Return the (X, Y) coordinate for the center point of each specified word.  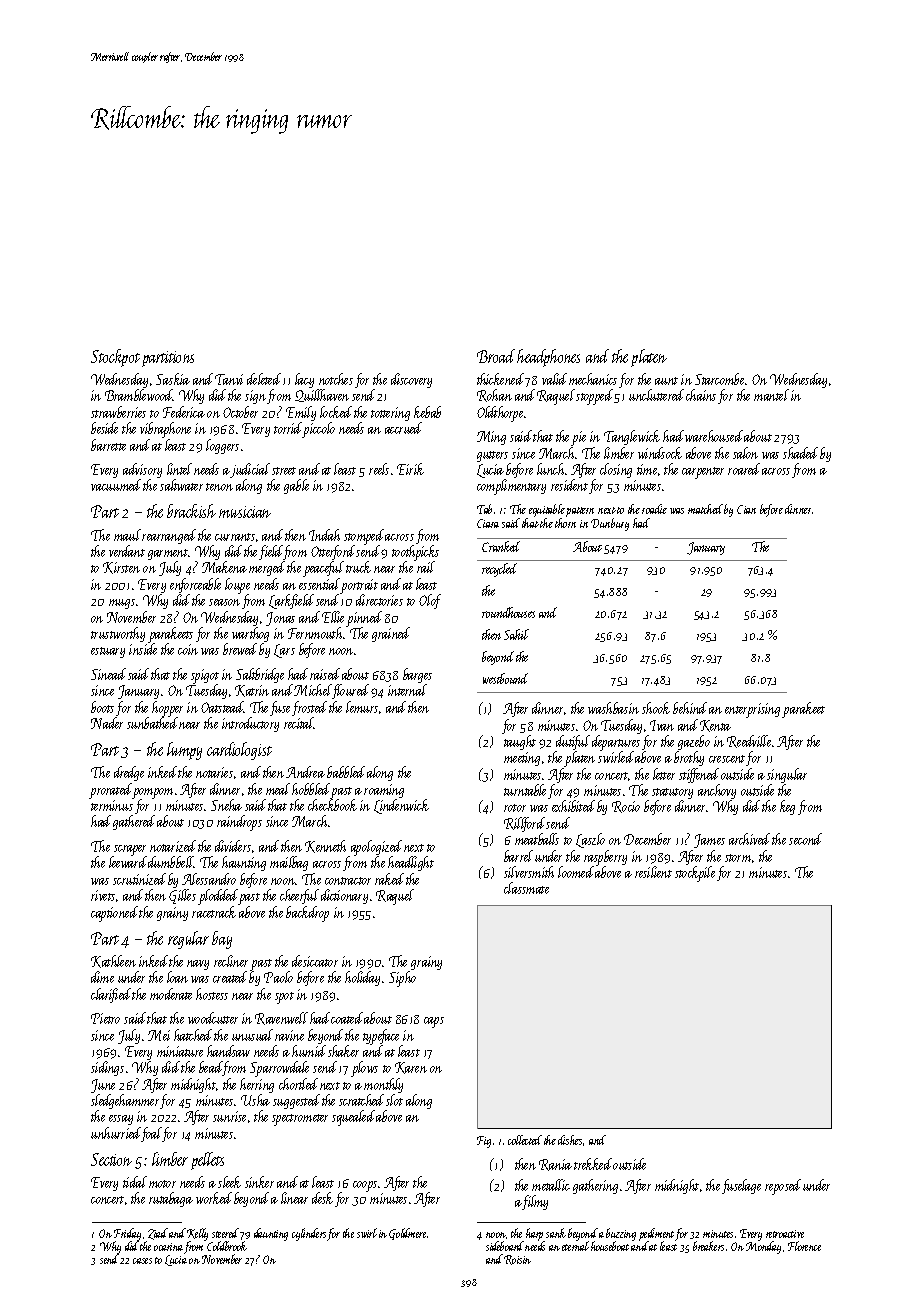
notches (336, 379)
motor (162, 1184)
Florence (804, 1246)
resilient (653, 872)
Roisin (517, 1260)
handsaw (228, 1051)
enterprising (752, 710)
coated (347, 1018)
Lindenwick (401, 806)
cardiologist (239, 751)
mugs (122, 604)
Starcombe (720, 379)
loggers (222, 446)
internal (407, 690)
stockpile (695, 874)
